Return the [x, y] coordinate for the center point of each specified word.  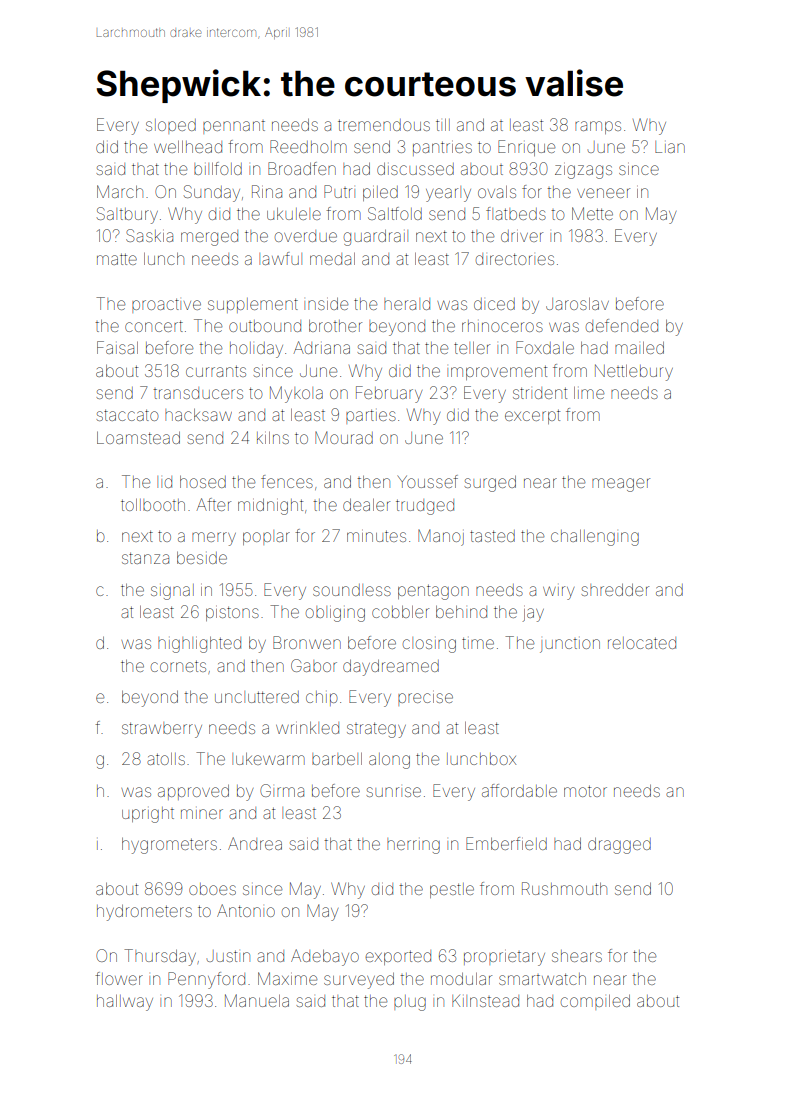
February [389, 394]
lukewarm [268, 759]
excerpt [532, 416]
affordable [519, 790]
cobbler [400, 612]
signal [172, 592]
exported [398, 957]
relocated [642, 643]
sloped [171, 126]
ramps [598, 127]
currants [216, 371]
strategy [376, 730]
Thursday [160, 957]
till [443, 125]
